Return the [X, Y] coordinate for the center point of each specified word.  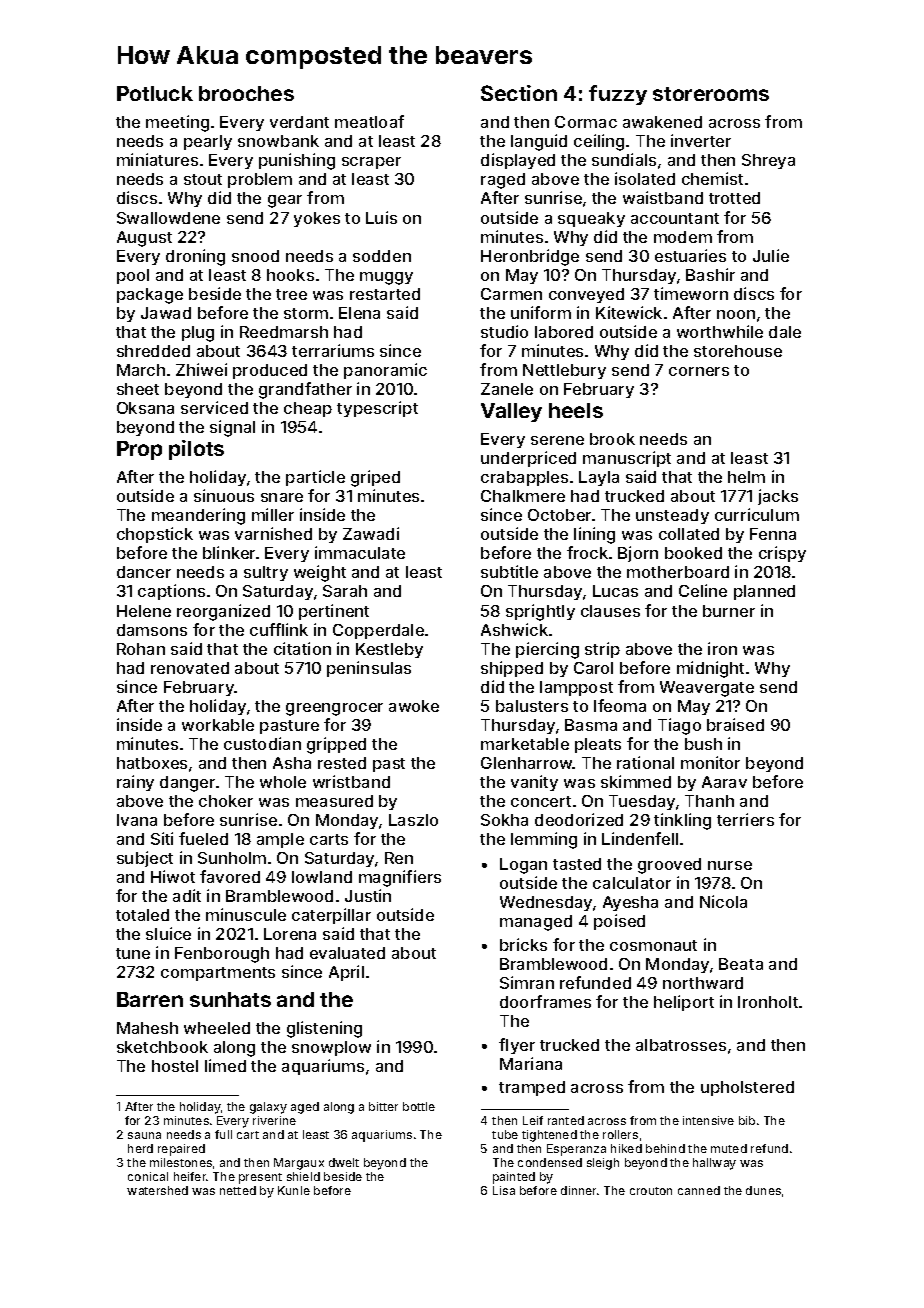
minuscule [246, 914]
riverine [274, 1120]
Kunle [294, 1190]
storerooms [711, 94]
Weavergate [707, 689]
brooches [246, 93]
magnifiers [400, 878]
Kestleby [389, 650]
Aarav [724, 782]
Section [519, 93]
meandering [198, 516]
